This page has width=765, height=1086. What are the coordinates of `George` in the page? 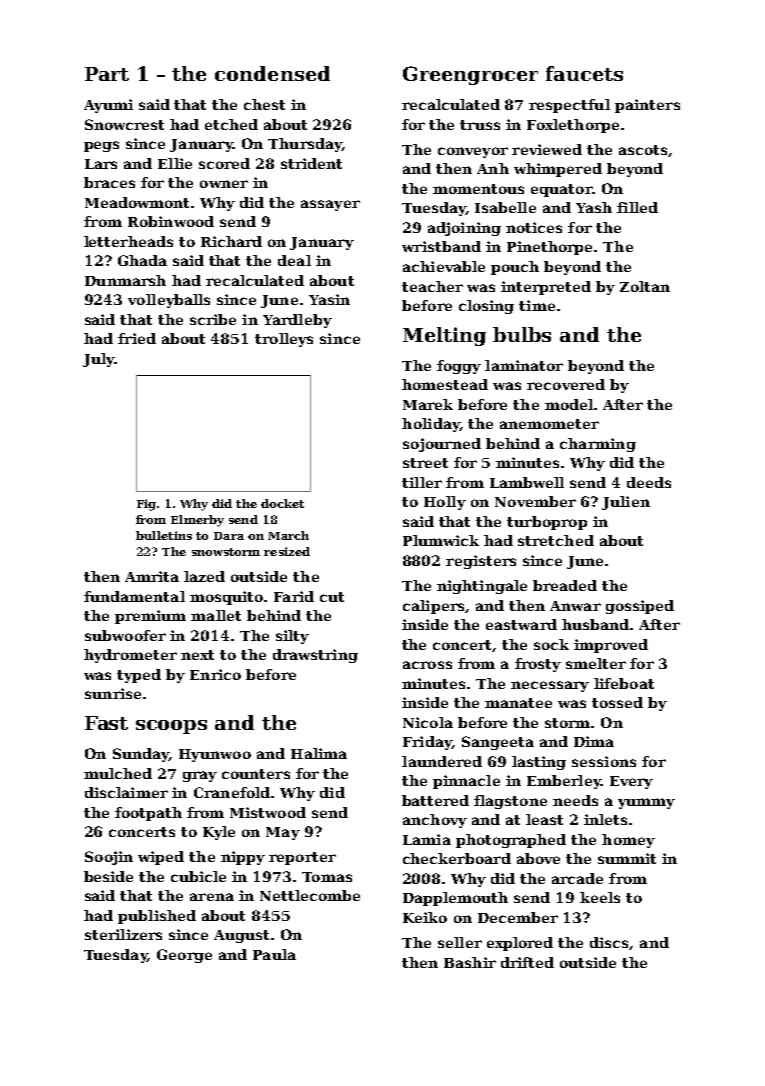 It's located at (184, 956).
